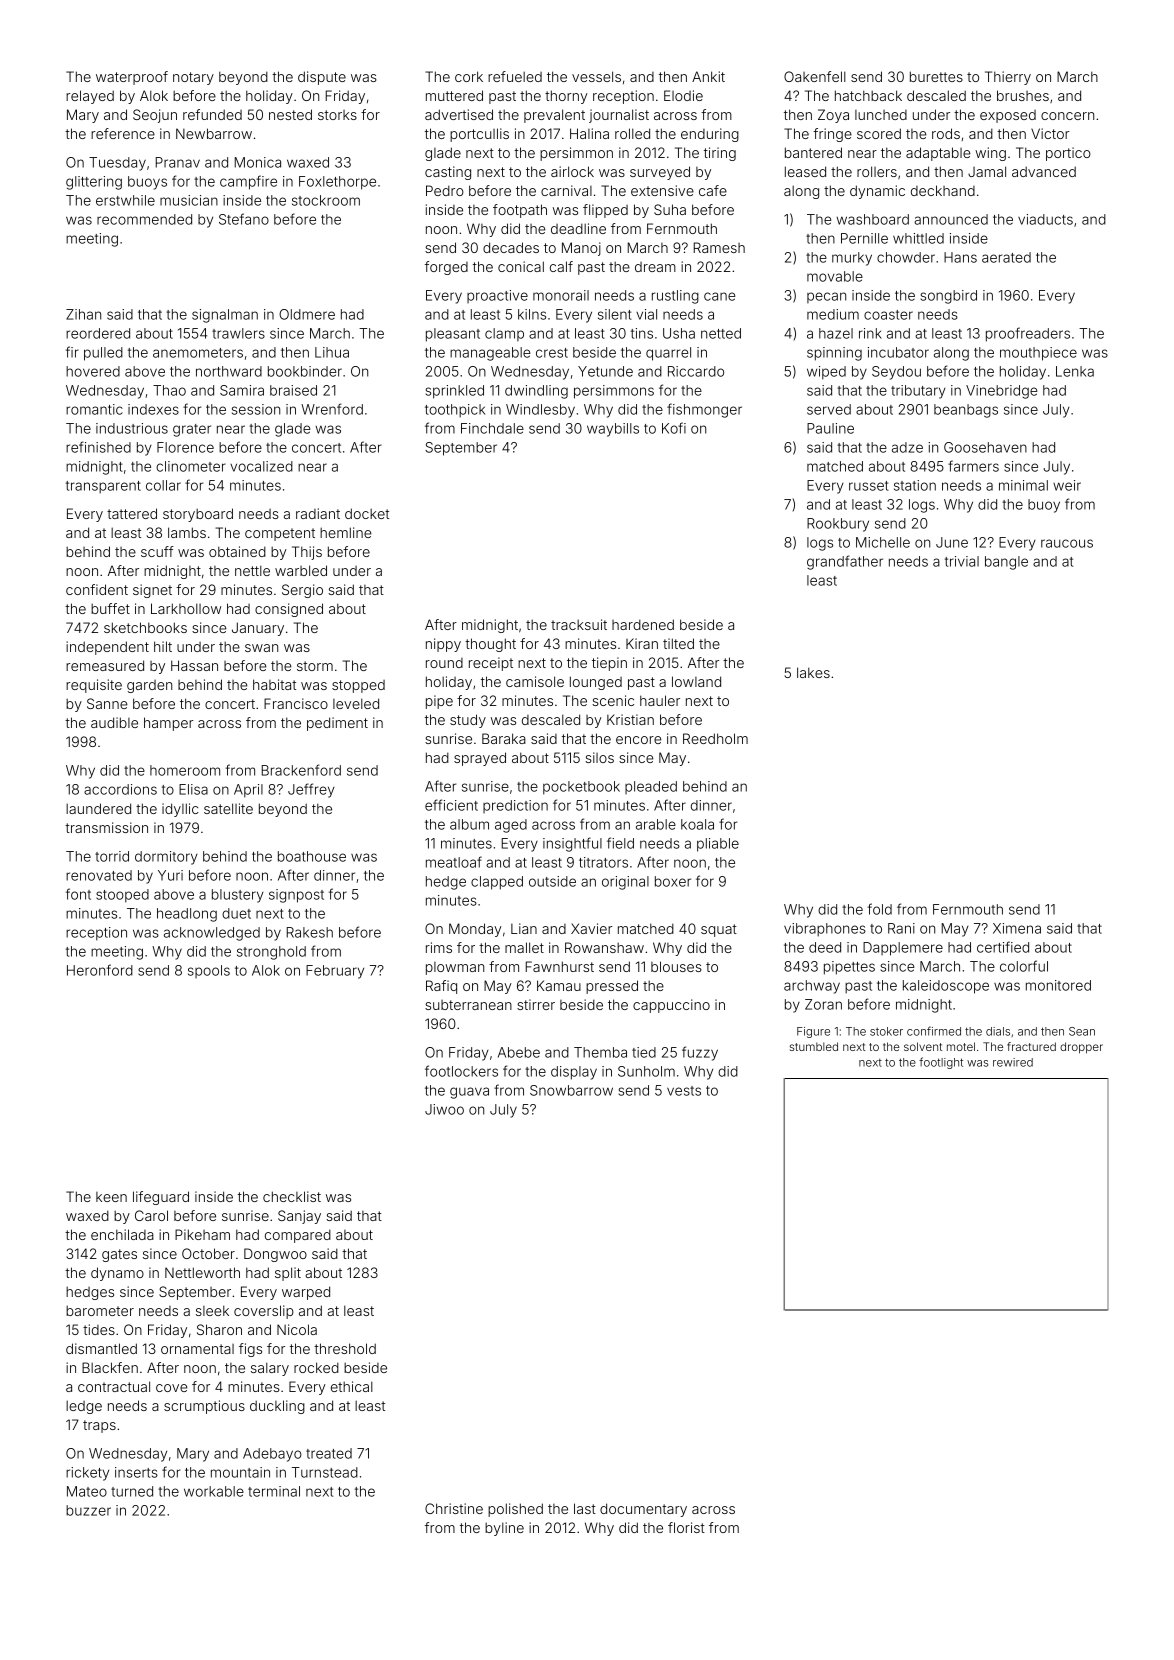  I want to click on dismantled, so click(101, 1348).
